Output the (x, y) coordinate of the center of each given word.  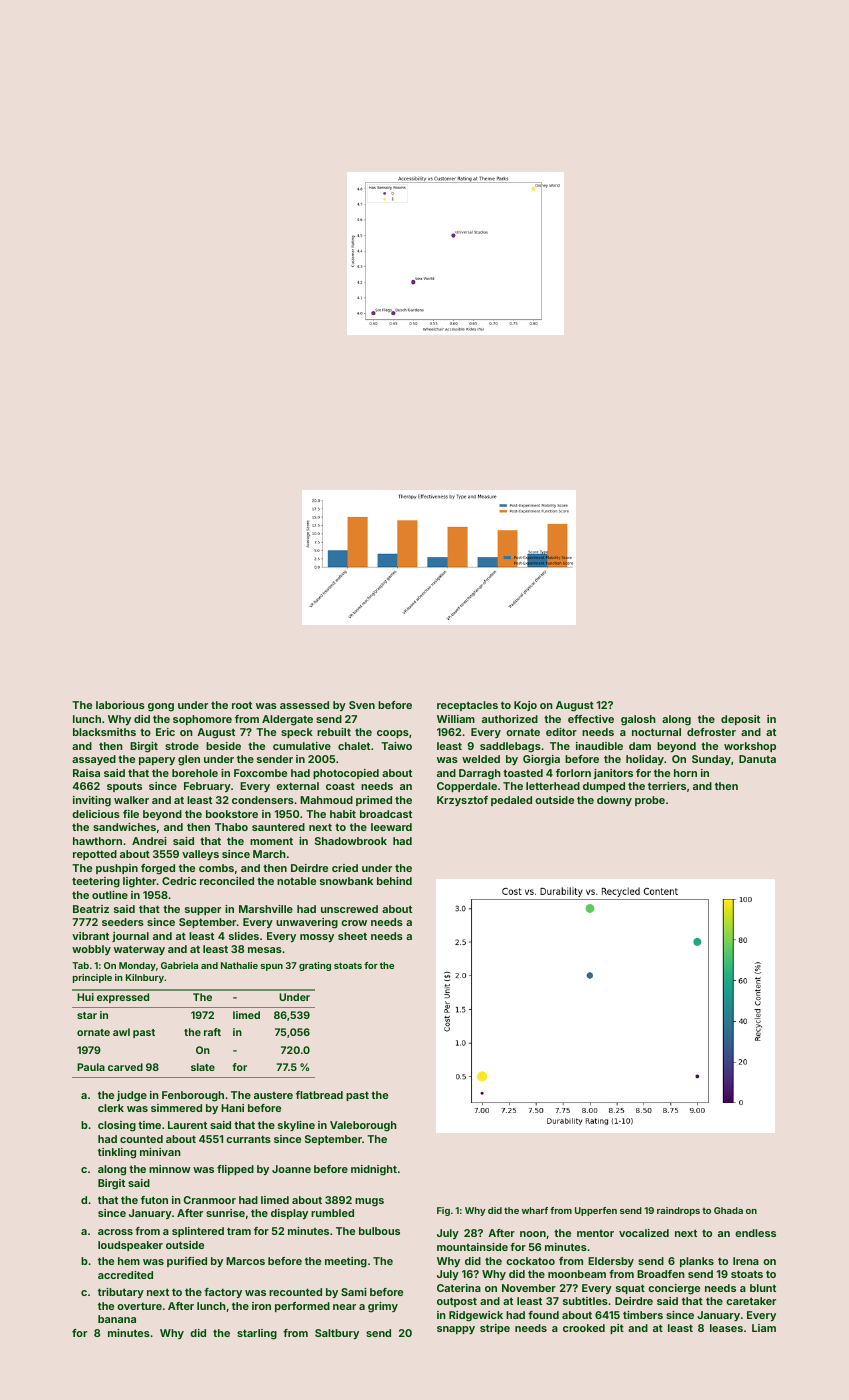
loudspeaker (130, 1246)
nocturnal (656, 732)
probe (650, 801)
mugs (369, 1202)
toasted (523, 773)
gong (161, 707)
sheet (352, 936)
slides (244, 936)
